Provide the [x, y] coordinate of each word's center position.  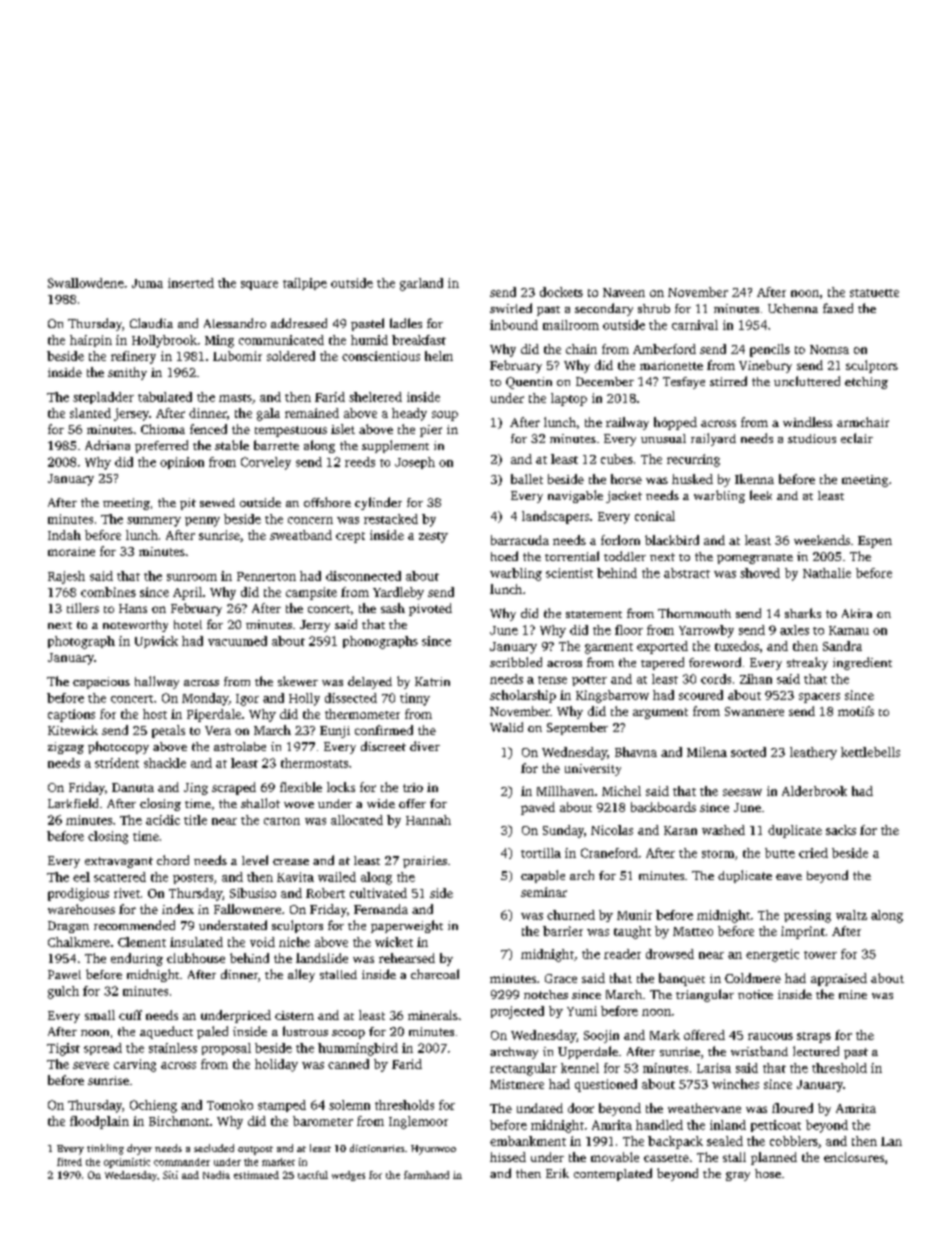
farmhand [426, 1175]
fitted [69, 1162]
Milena [707, 752]
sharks [803, 613]
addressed [299, 323]
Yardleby [398, 593]
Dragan [68, 927]
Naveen [624, 292]
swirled [511, 308]
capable [543, 876]
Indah [64, 535]
